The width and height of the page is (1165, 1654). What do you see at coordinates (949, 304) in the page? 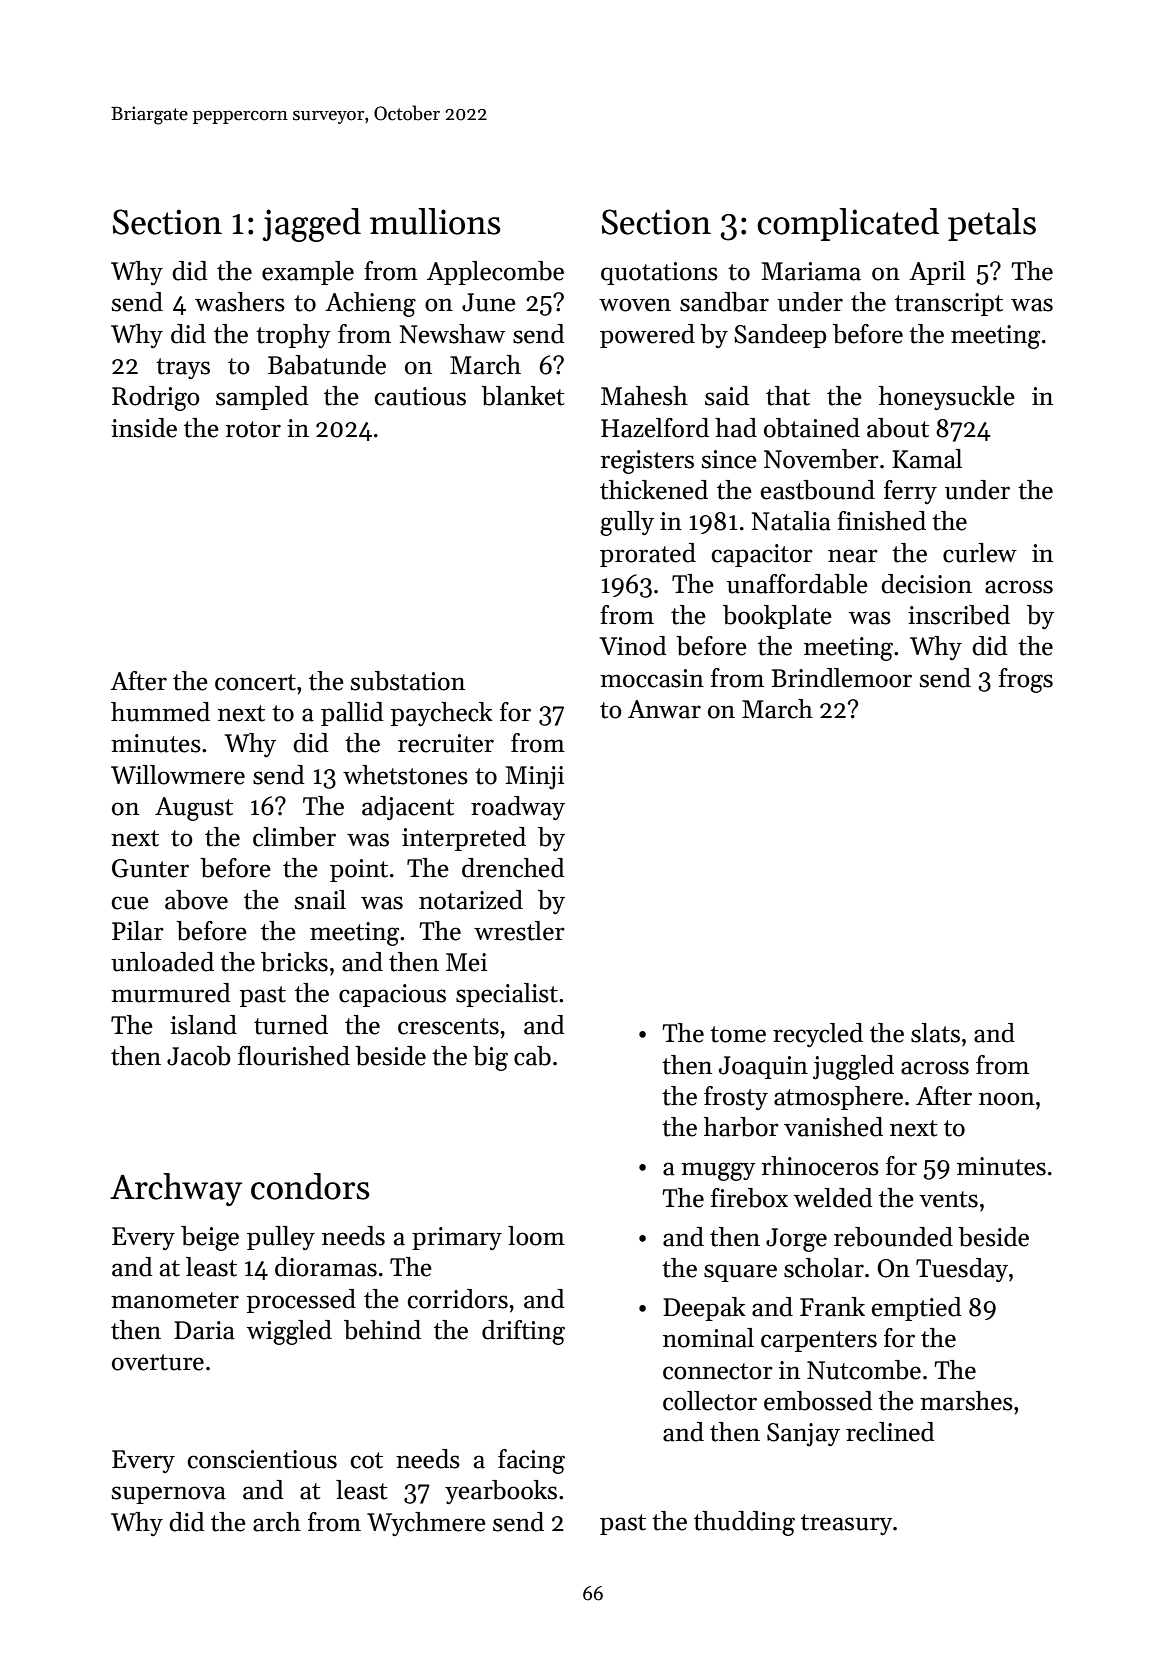
I see `transcript` at bounding box center [949, 304].
